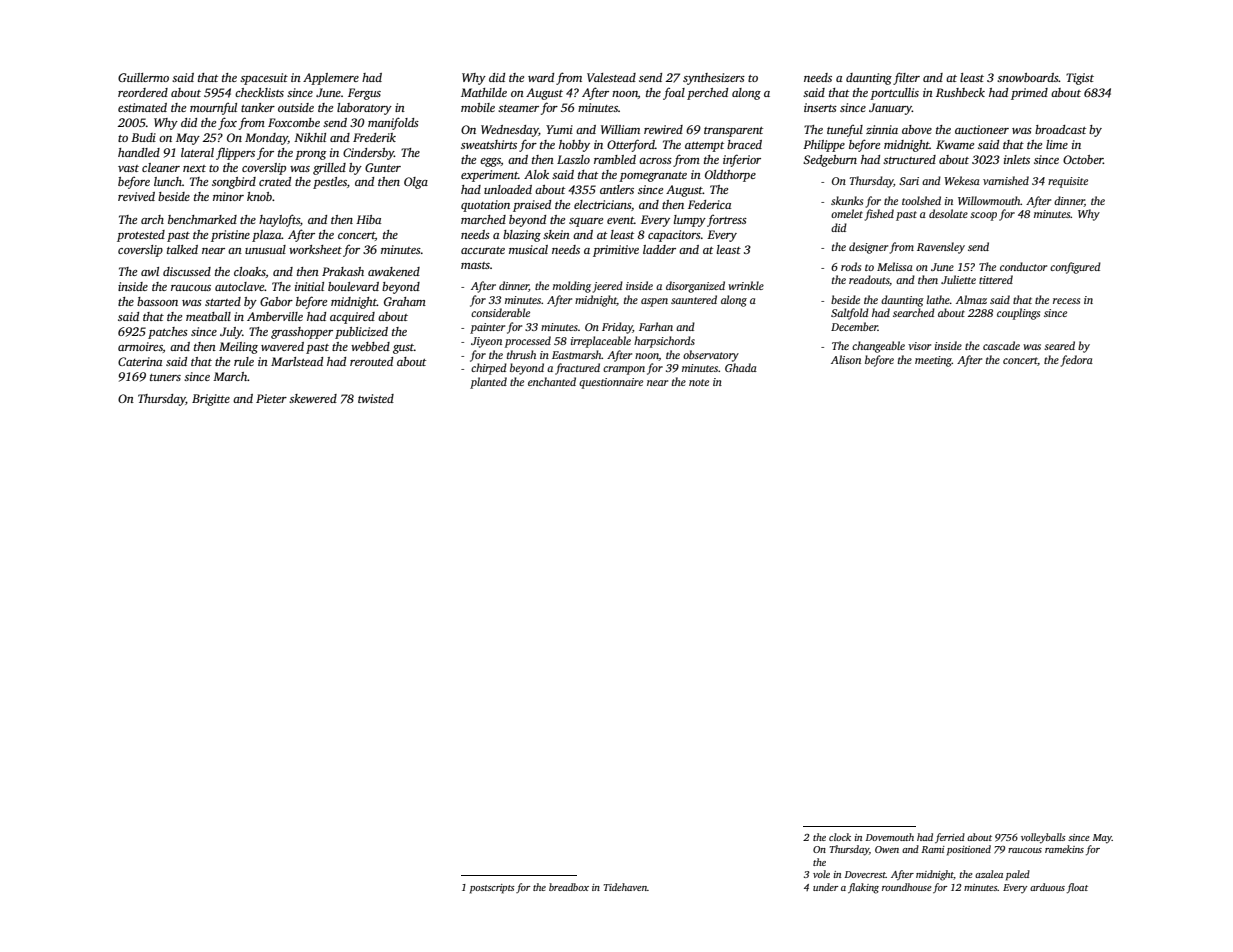 This page has width=1233, height=952. What do you see at coordinates (492, 889) in the page?
I see `postscripts` at bounding box center [492, 889].
